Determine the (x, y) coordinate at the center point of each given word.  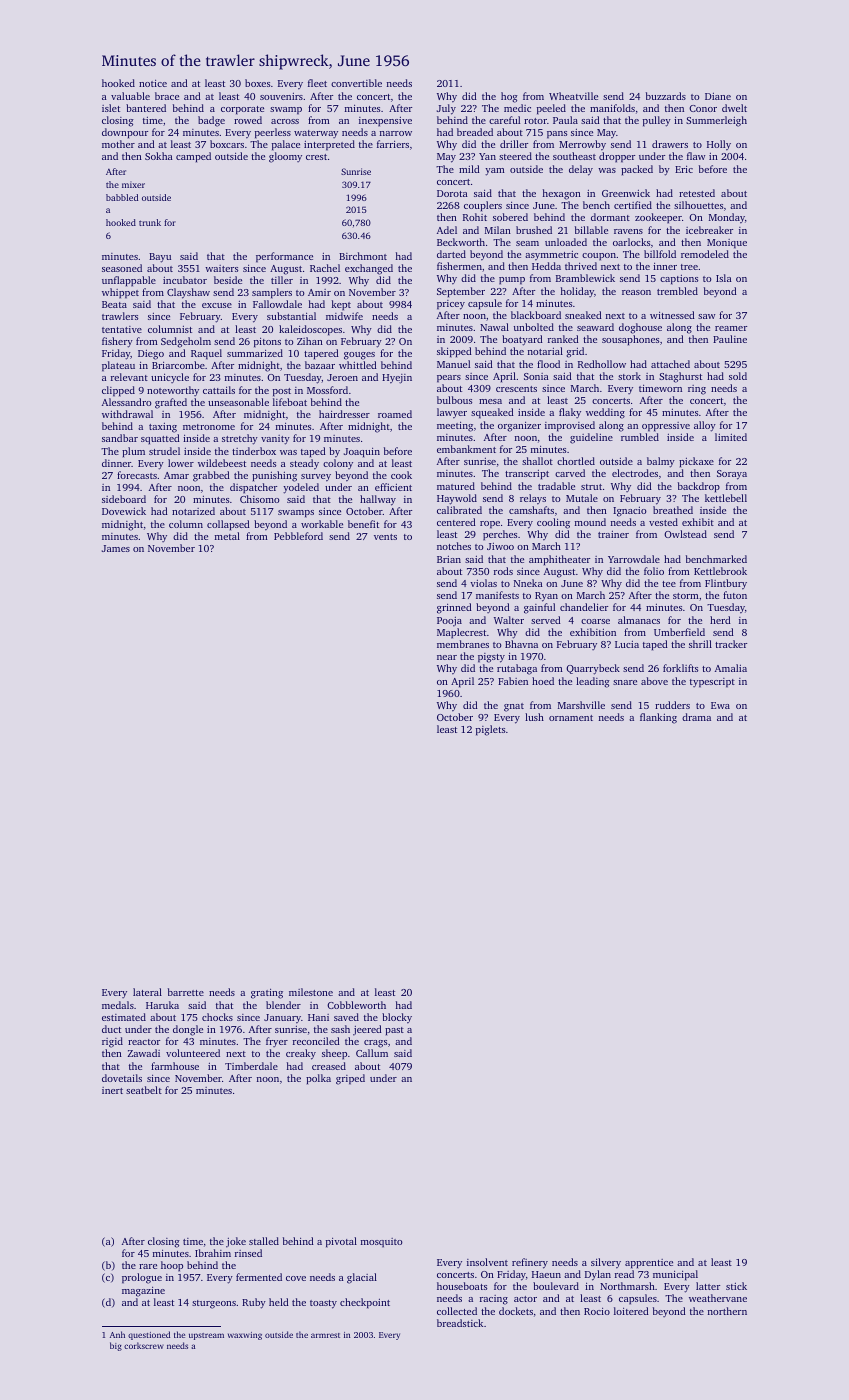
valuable (130, 96)
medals (118, 1005)
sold (738, 376)
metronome (209, 427)
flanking (658, 718)
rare (148, 1266)
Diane (718, 96)
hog (509, 97)
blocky (397, 1018)
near (447, 657)
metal (227, 536)
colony (338, 464)
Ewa (720, 705)
